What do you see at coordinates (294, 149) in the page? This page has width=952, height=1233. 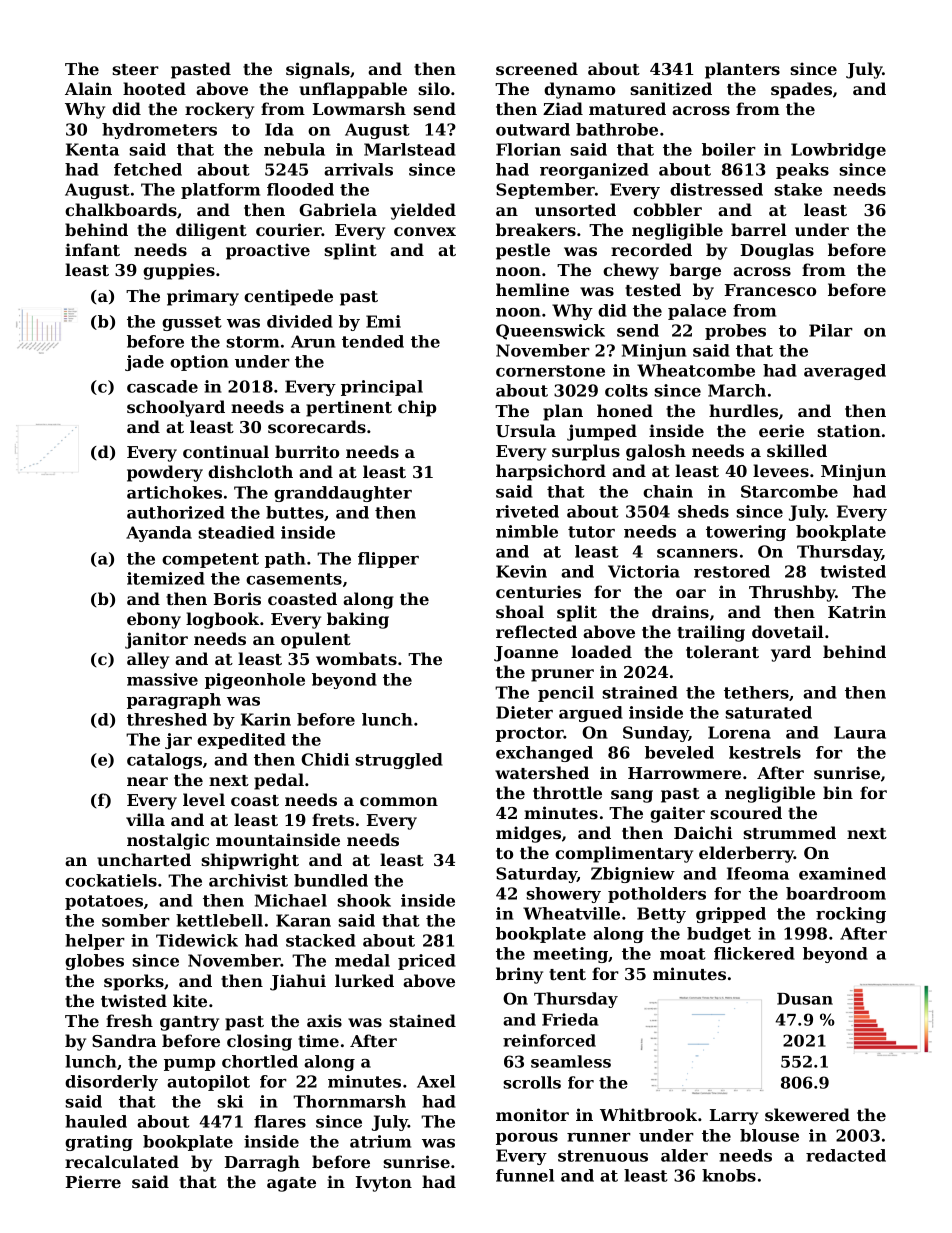 I see `nebula` at bounding box center [294, 149].
